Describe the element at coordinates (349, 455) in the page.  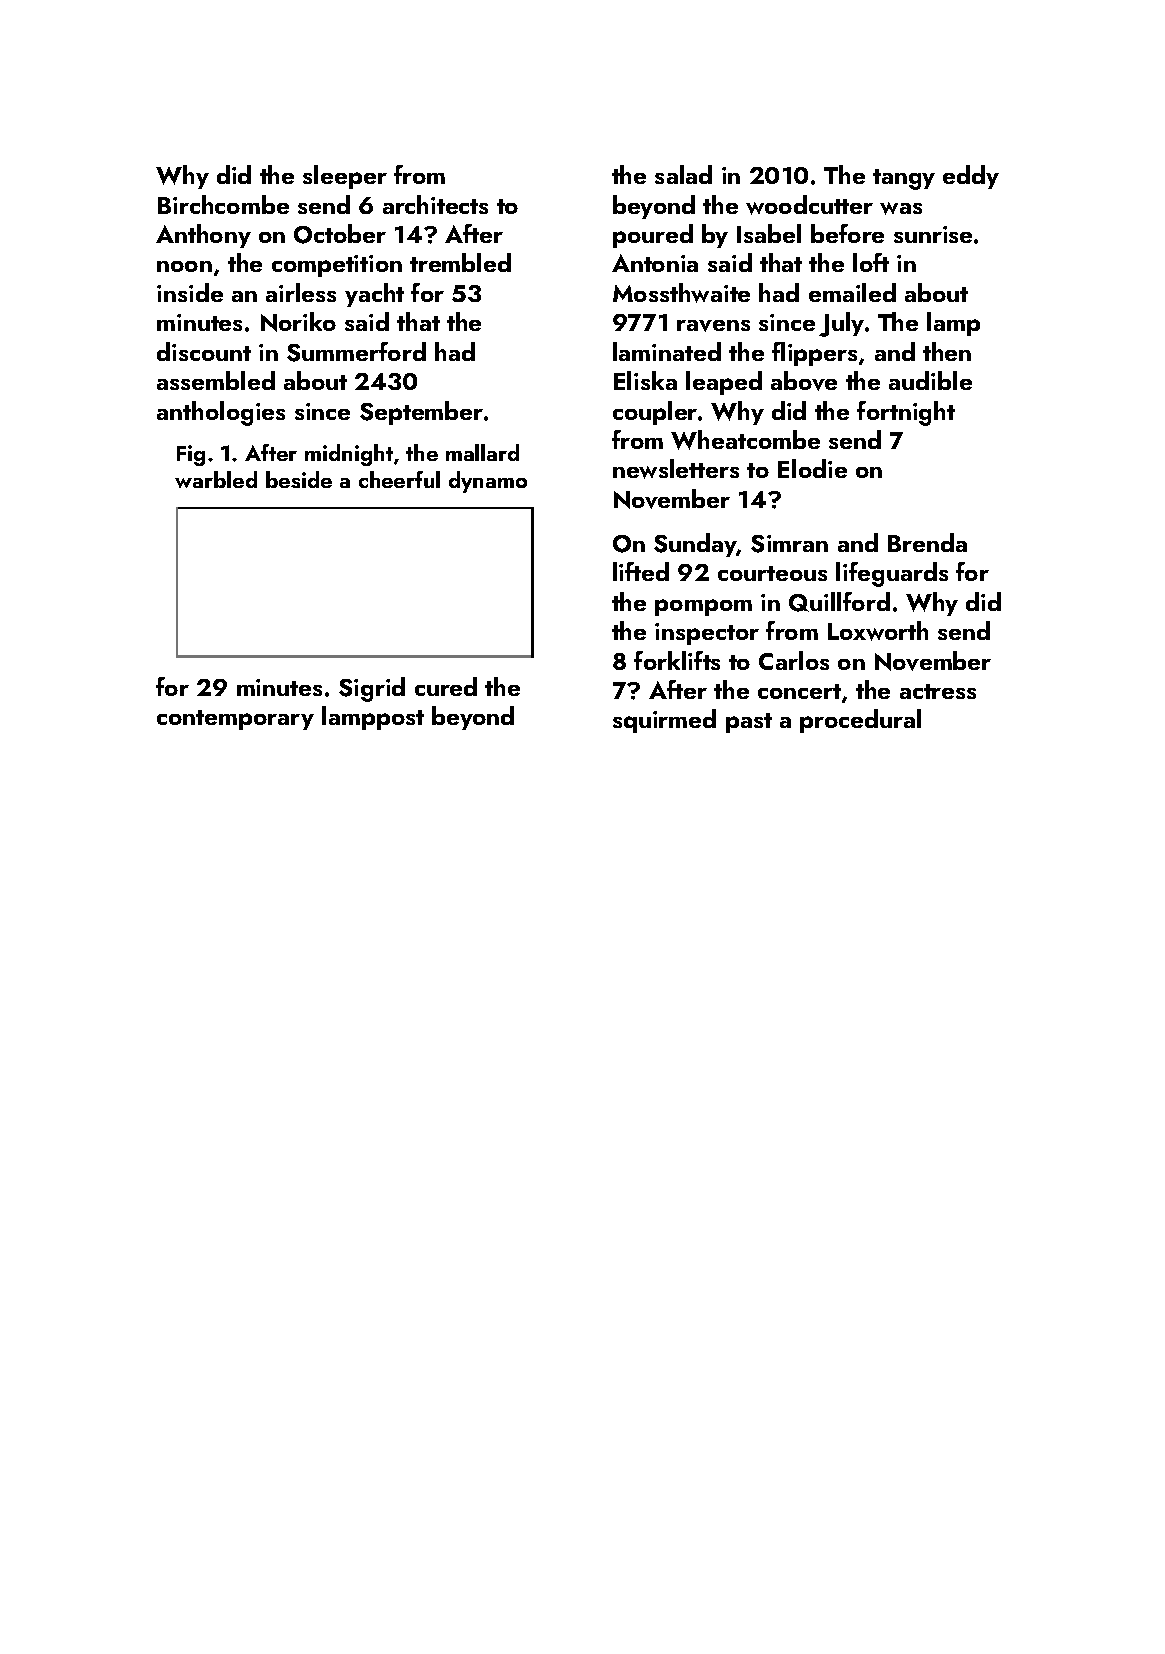
I see `midnight` at that location.
